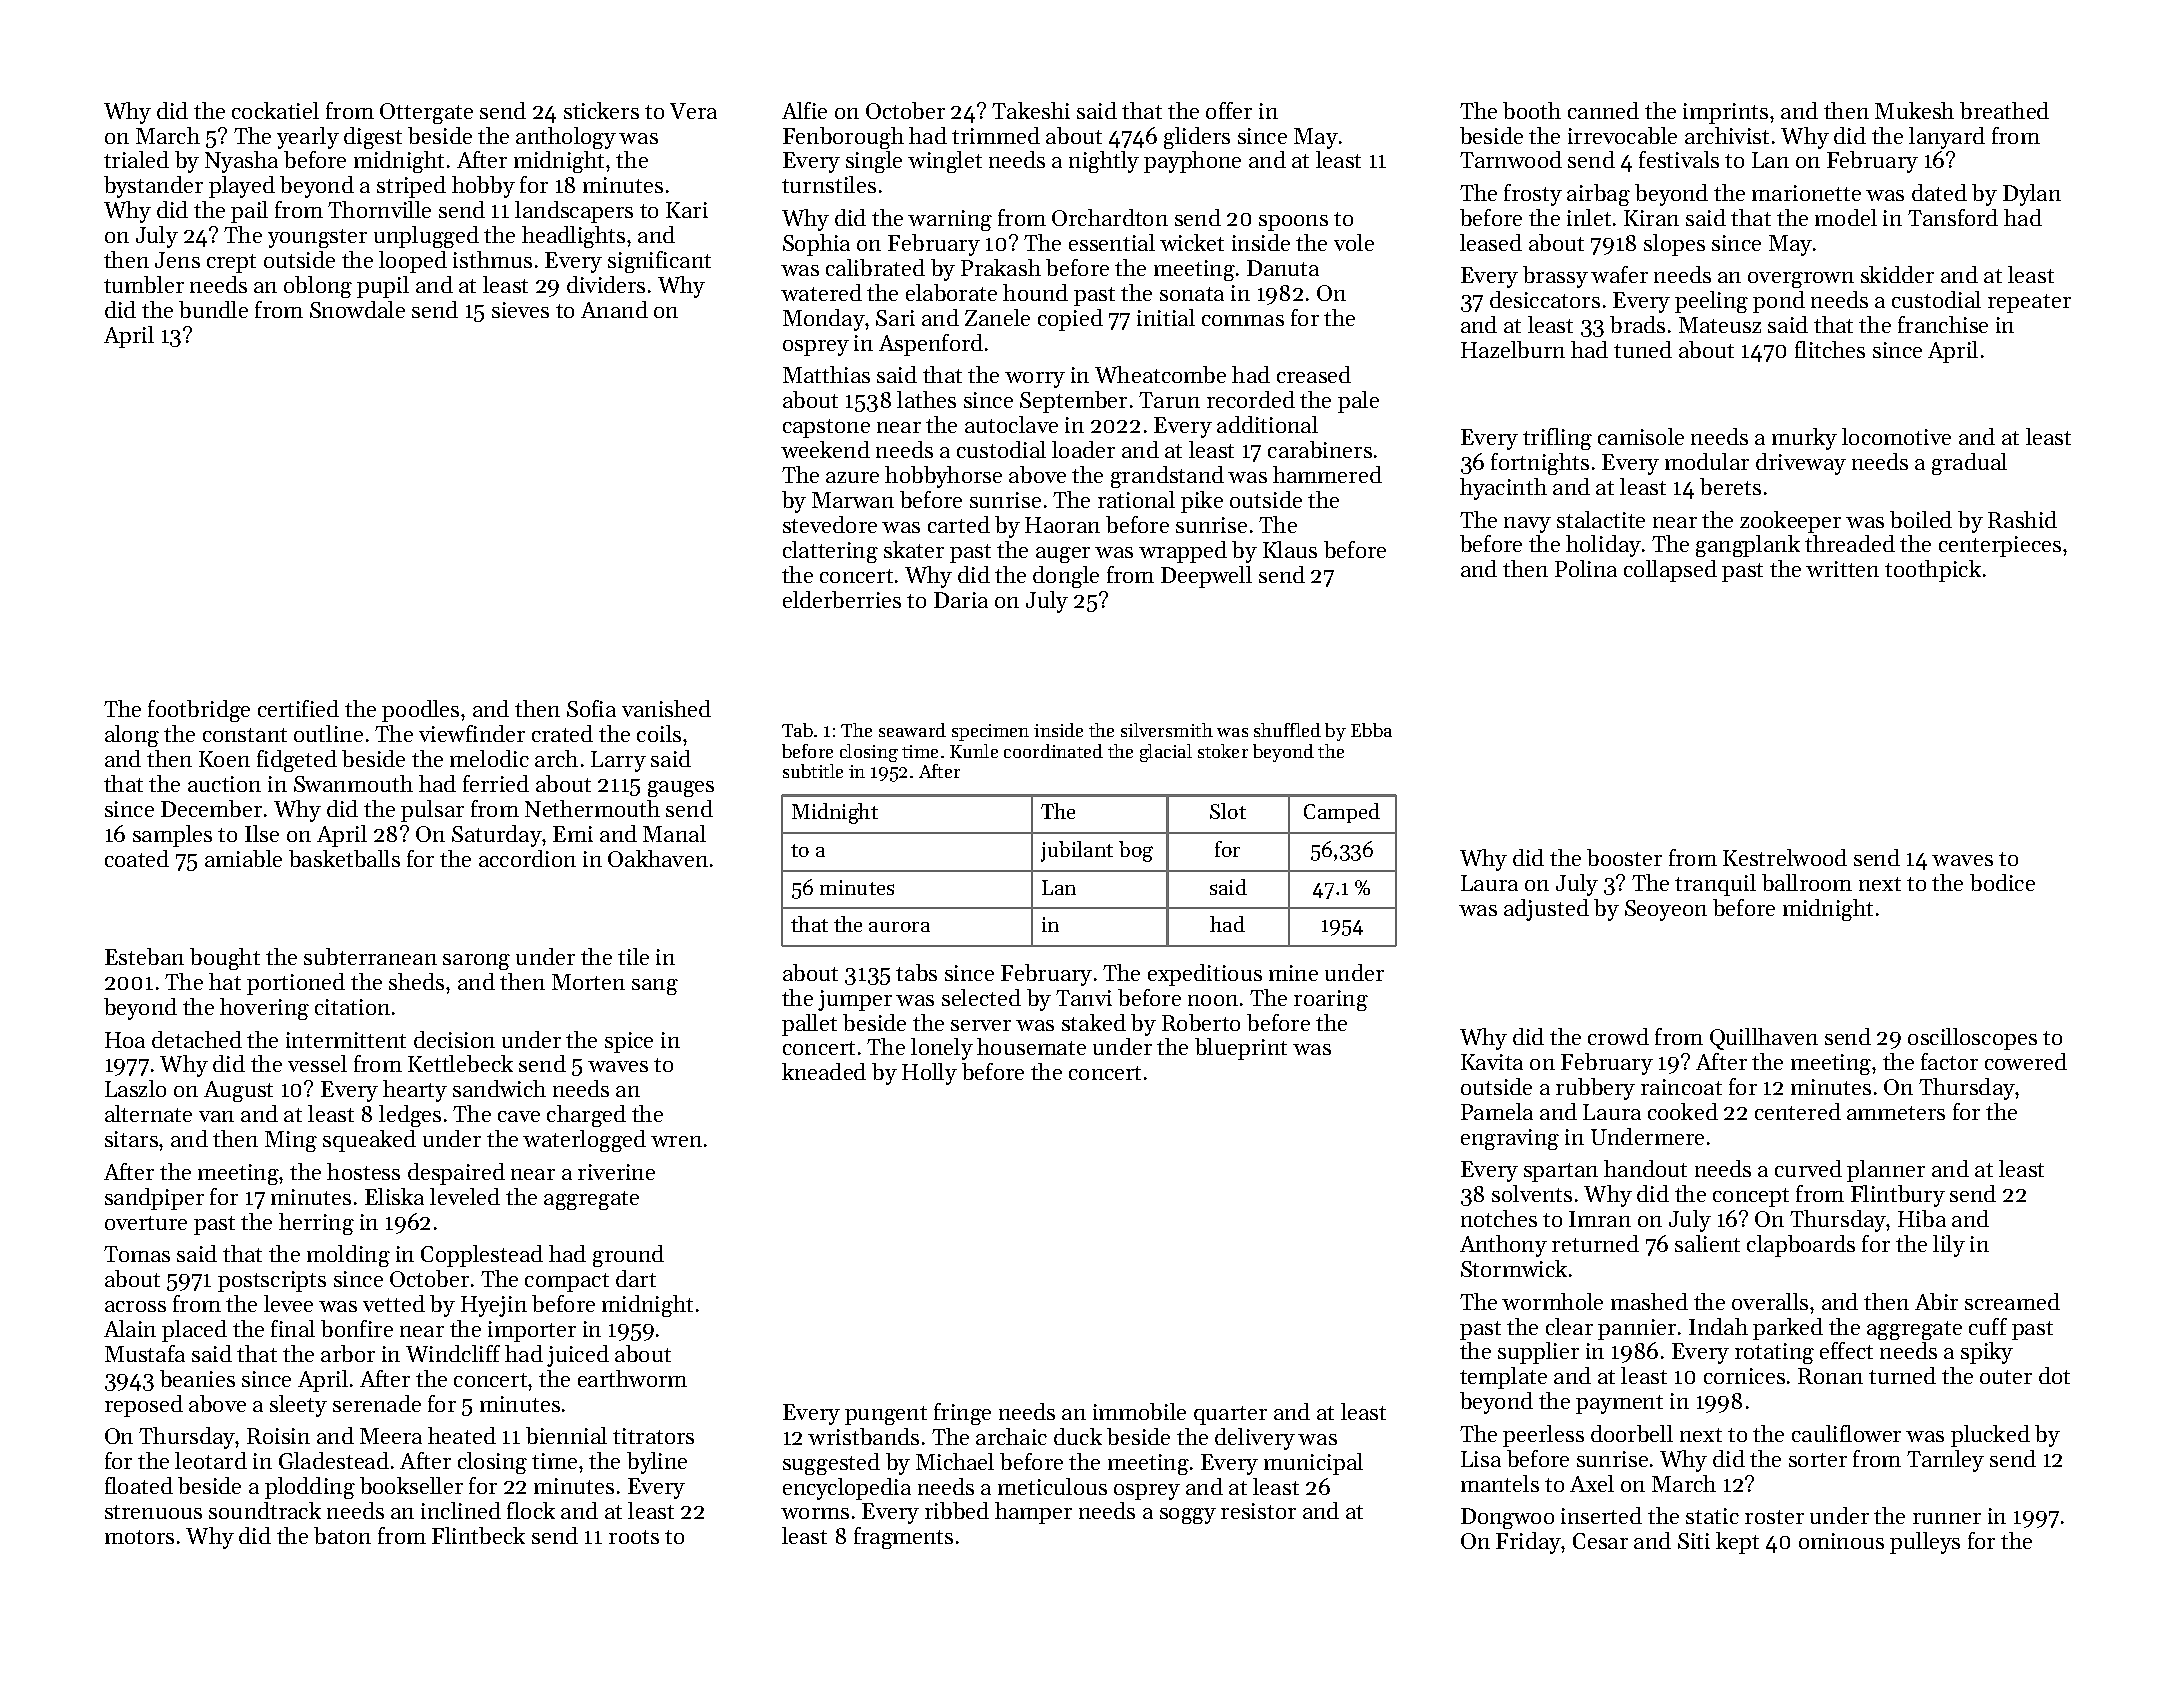  Describe the element at coordinates (275, 110) in the screenshot. I see `cockatiel` at that location.
